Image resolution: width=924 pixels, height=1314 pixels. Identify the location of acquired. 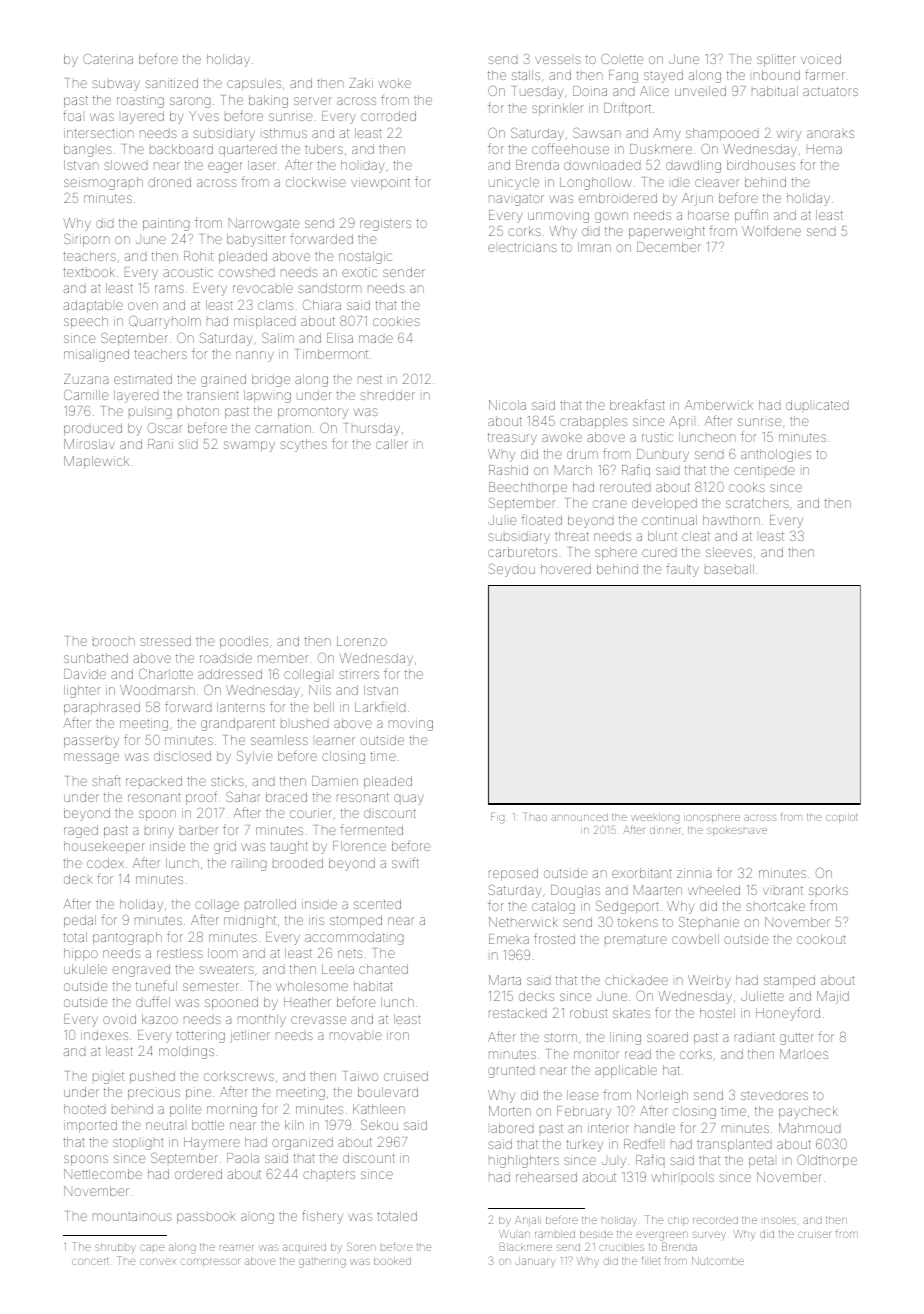
(304, 1248).
